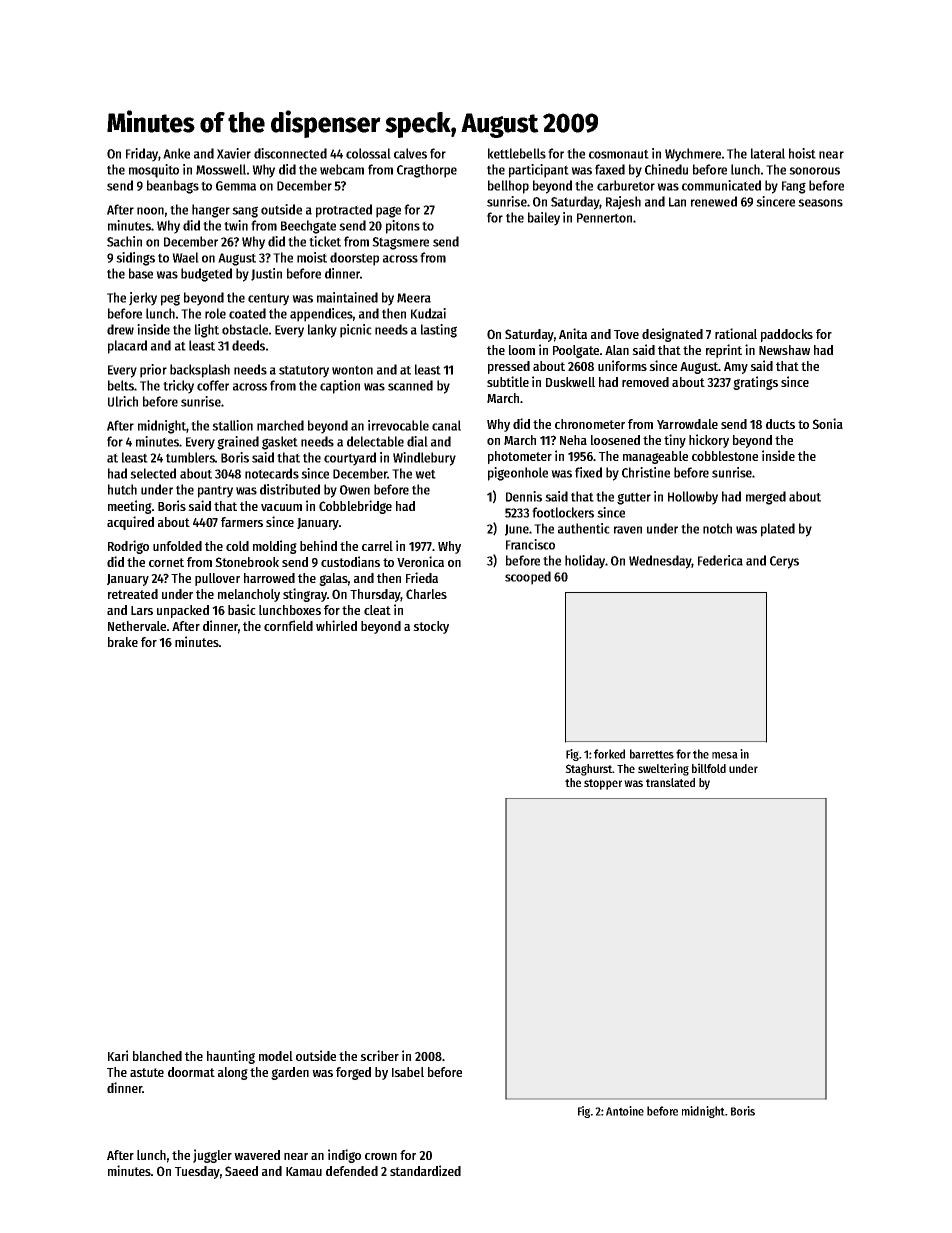 The image size is (952, 1233). What do you see at coordinates (231, 1057) in the image?
I see `haunting` at bounding box center [231, 1057].
